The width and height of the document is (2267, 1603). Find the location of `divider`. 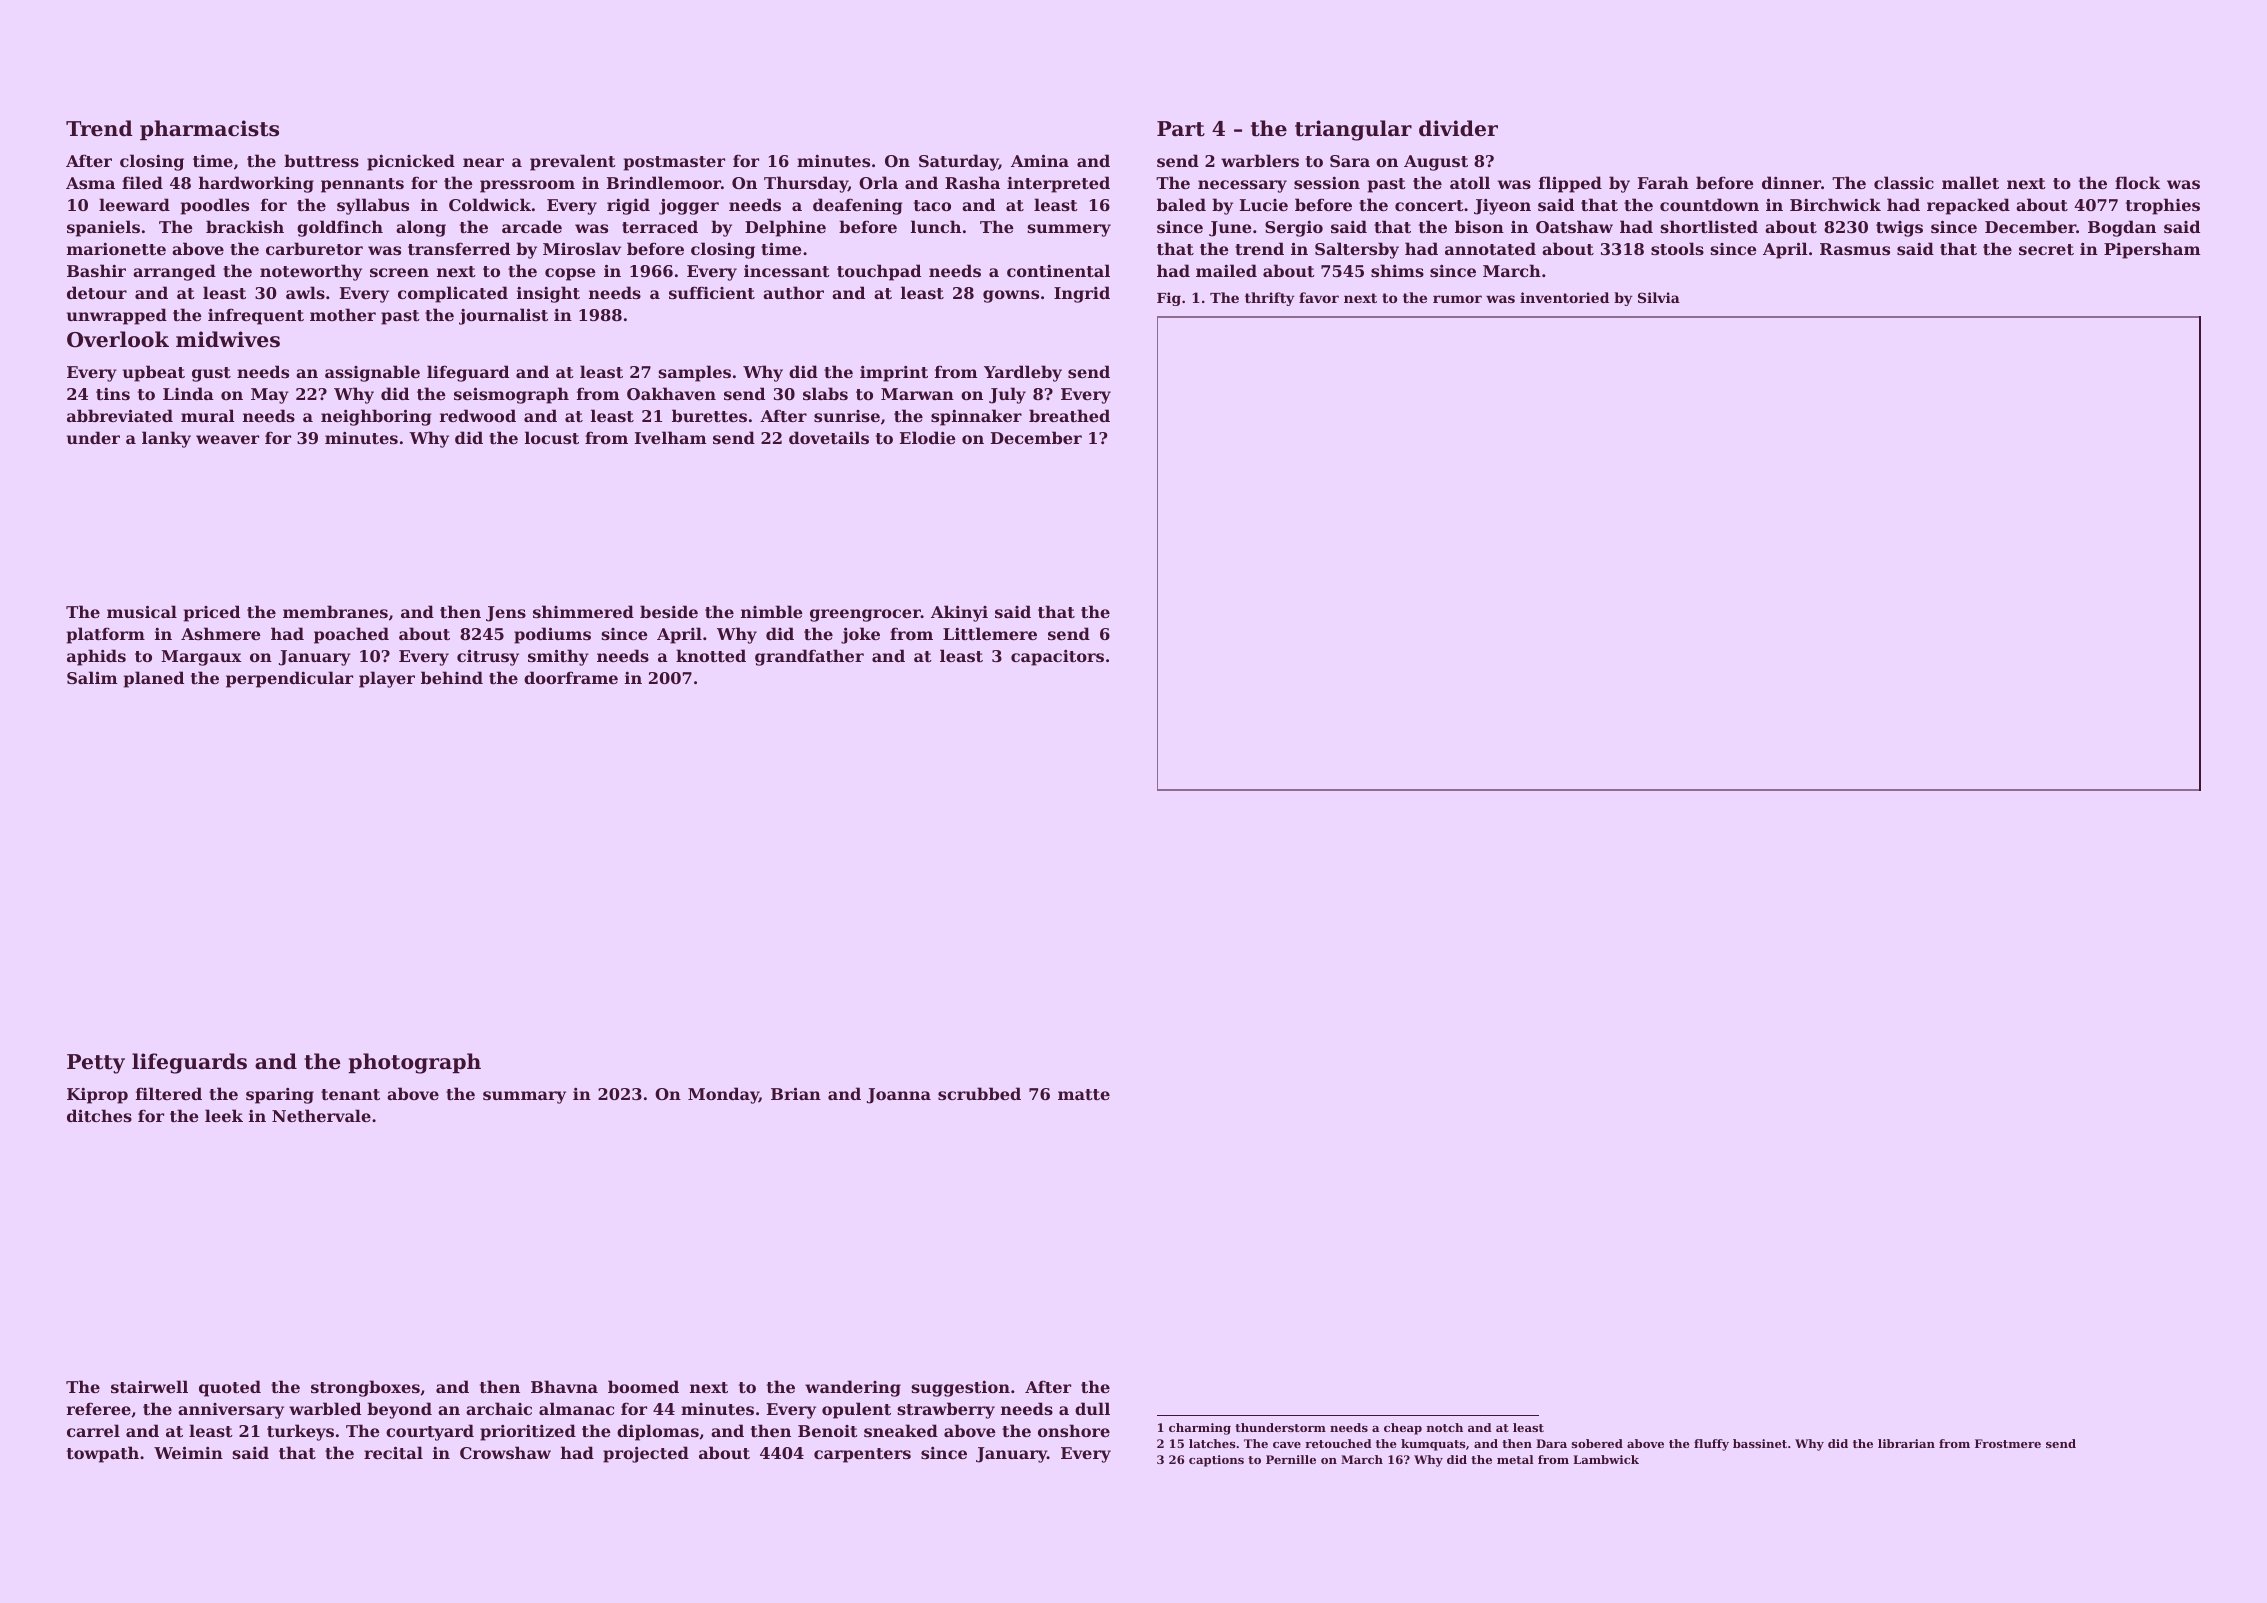

divider is located at coordinates (1458, 128).
